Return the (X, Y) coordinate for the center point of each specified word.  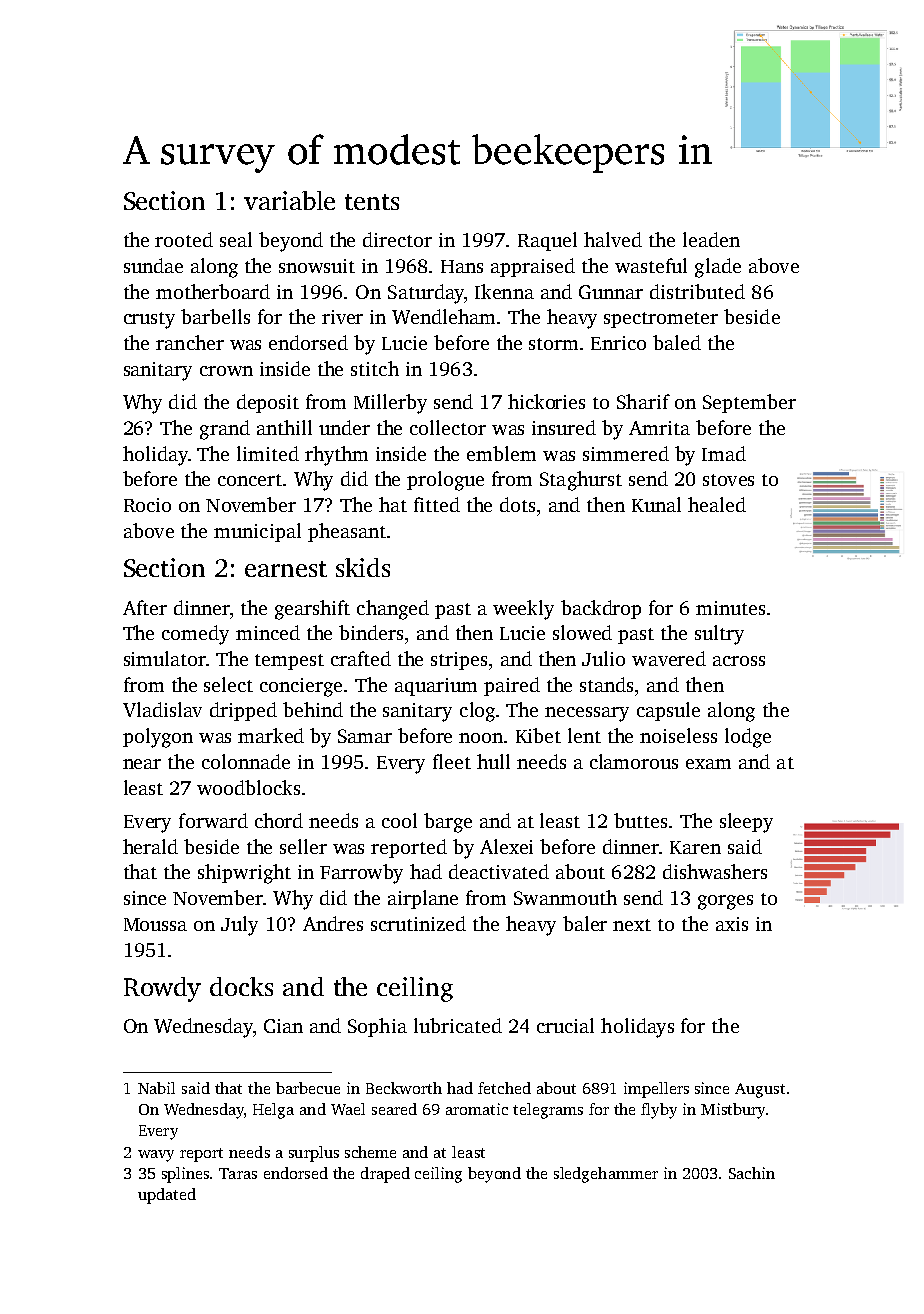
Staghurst (581, 481)
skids (363, 567)
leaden (711, 239)
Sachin (752, 1173)
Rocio (147, 505)
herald (150, 846)
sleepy (746, 823)
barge (448, 823)
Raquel (547, 241)
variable (289, 200)
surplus (314, 1154)
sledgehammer (606, 1175)
